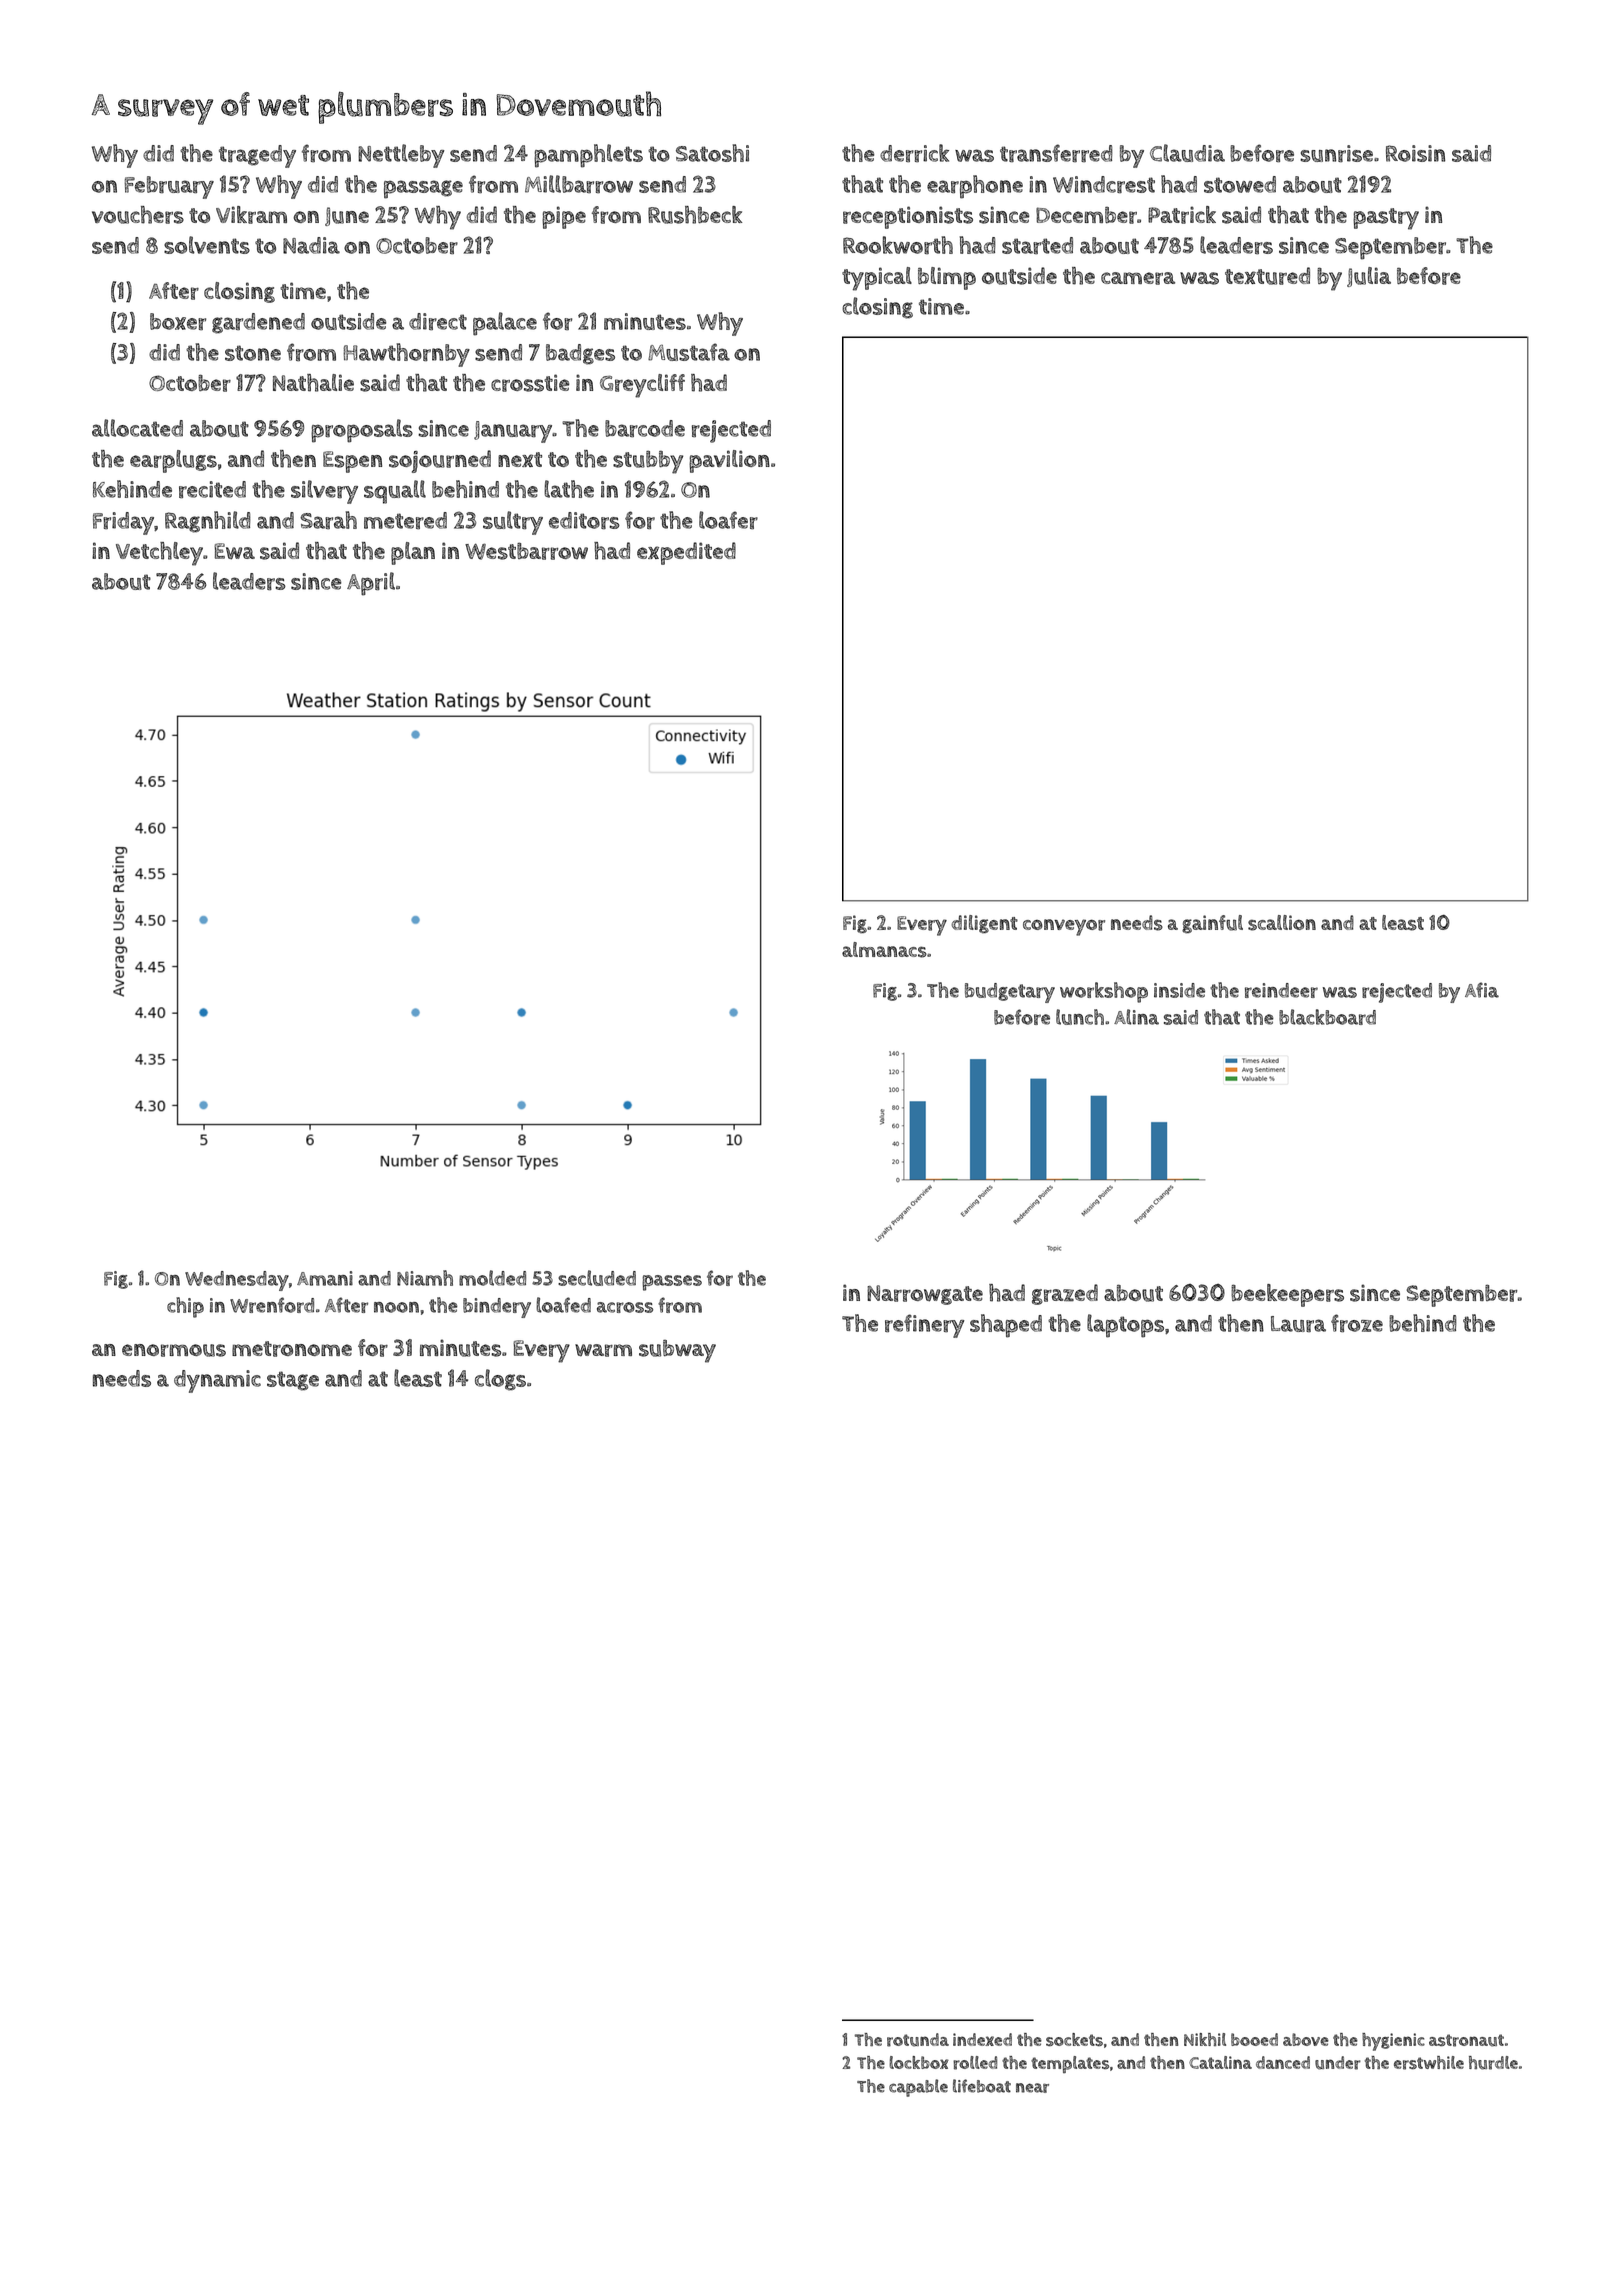 The image size is (1620, 2292). What do you see at coordinates (159, 554) in the screenshot?
I see `Vetchley` at bounding box center [159, 554].
